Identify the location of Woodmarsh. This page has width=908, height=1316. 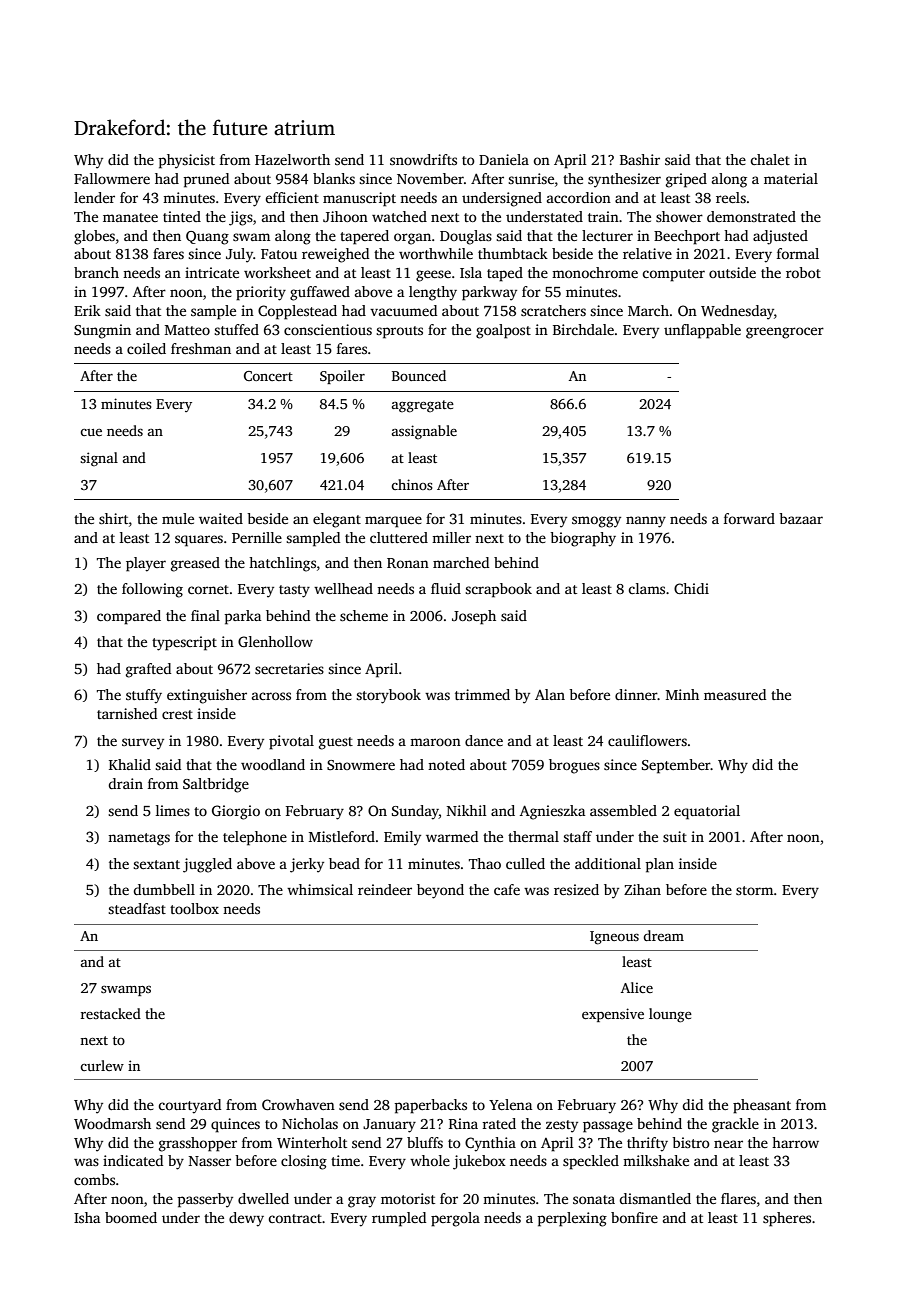
(112, 1123).
